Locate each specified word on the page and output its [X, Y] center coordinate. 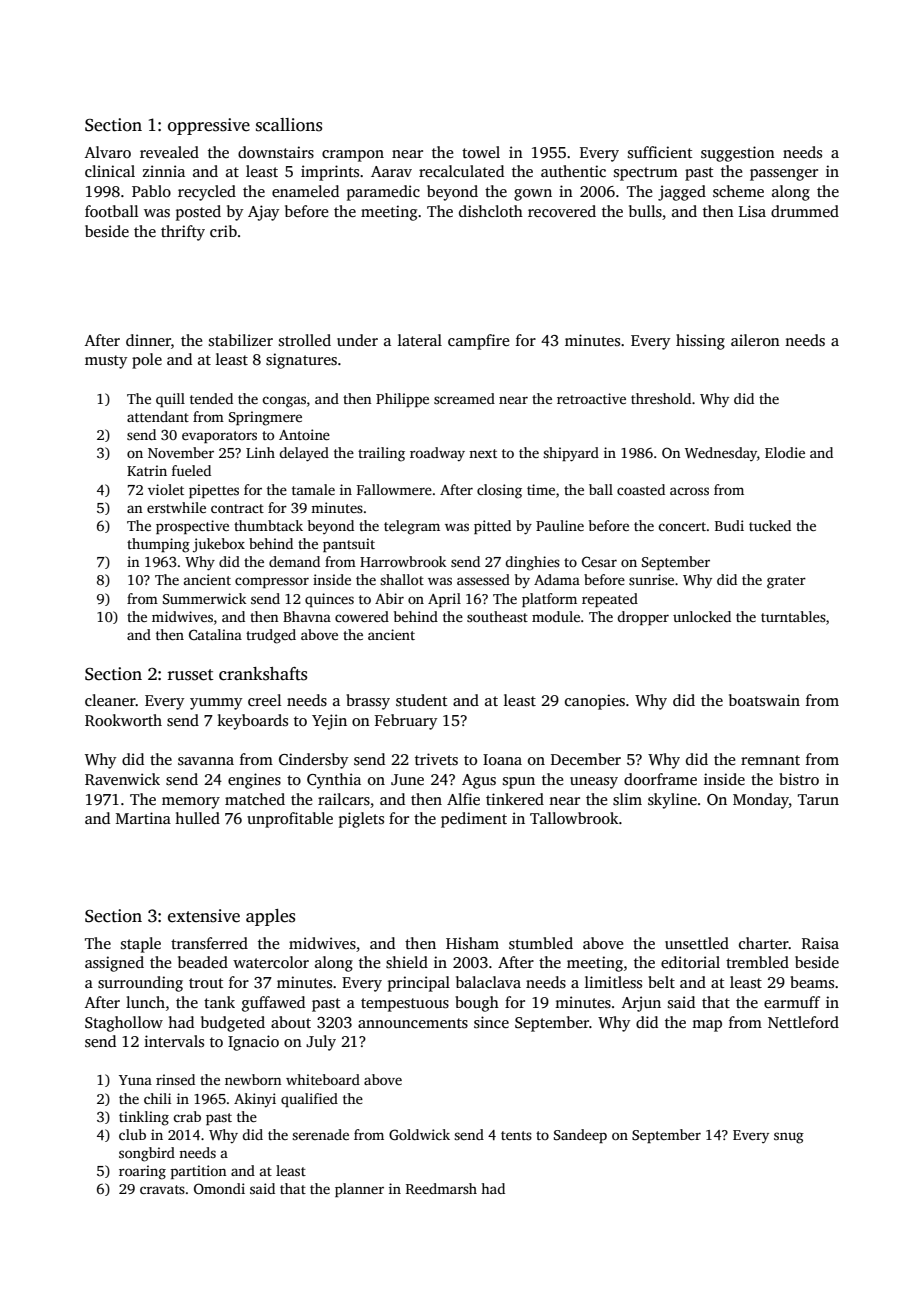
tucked [770, 525]
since [491, 1022]
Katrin [147, 470]
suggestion [738, 154]
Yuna [135, 1080]
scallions [289, 125]
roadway [437, 454]
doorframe [660, 779]
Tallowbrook [574, 818]
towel [481, 152]
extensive [204, 916]
